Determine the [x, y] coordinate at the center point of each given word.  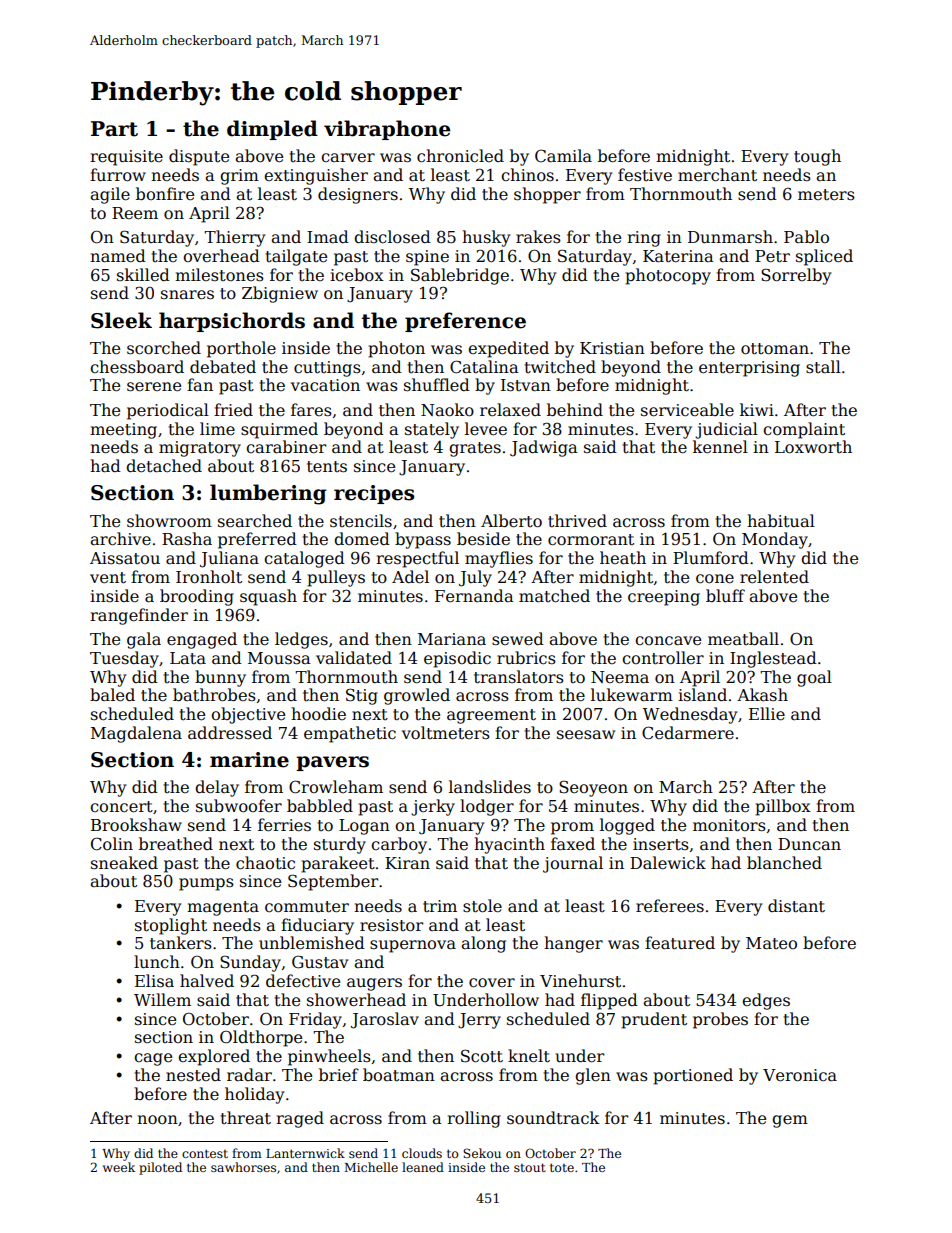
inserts [661, 844]
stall [823, 367]
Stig [362, 696]
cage [153, 1059]
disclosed [392, 237]
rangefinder [139, 616]
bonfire [165, 194]
